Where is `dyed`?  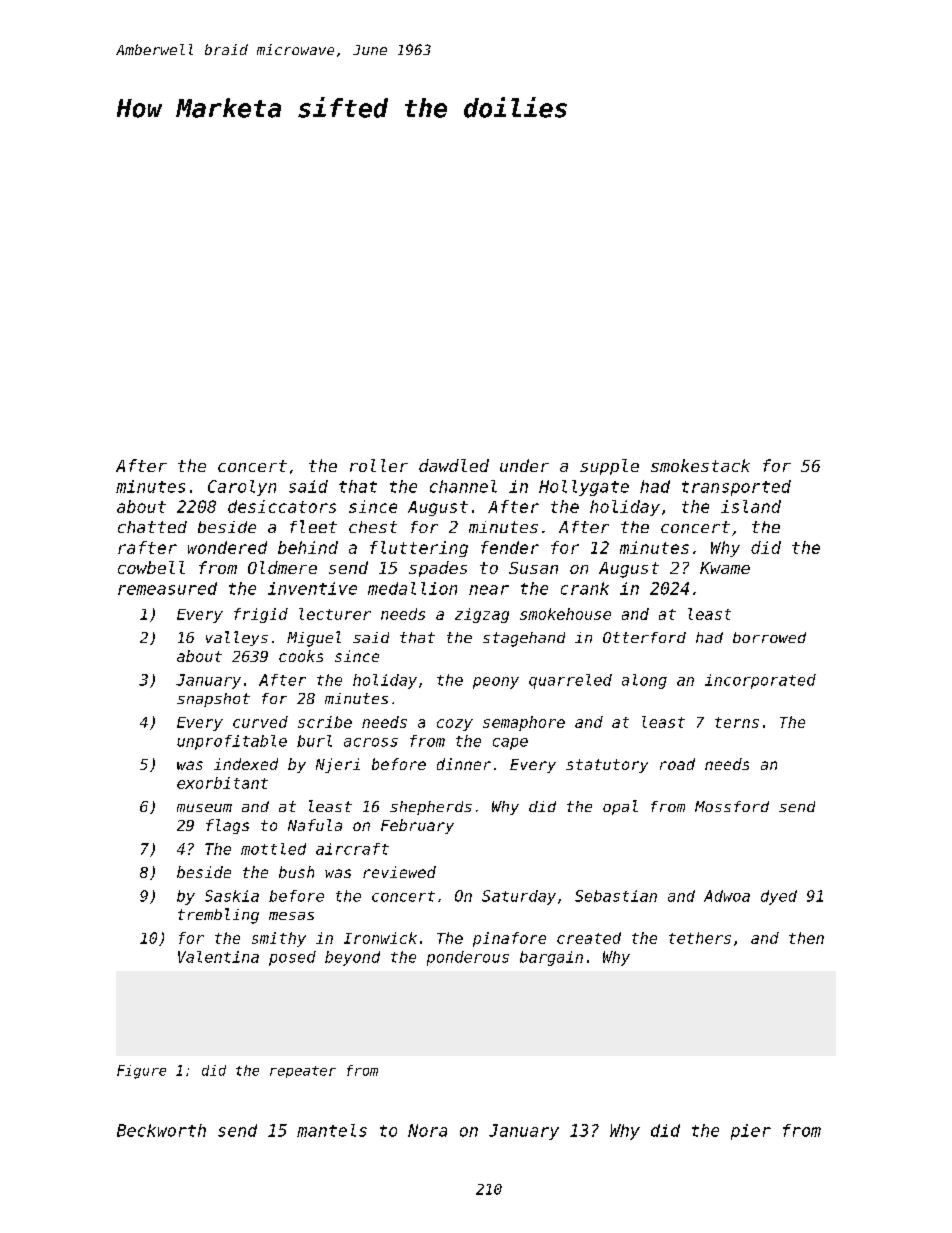
dyed is located at coordinates (779, 897).
